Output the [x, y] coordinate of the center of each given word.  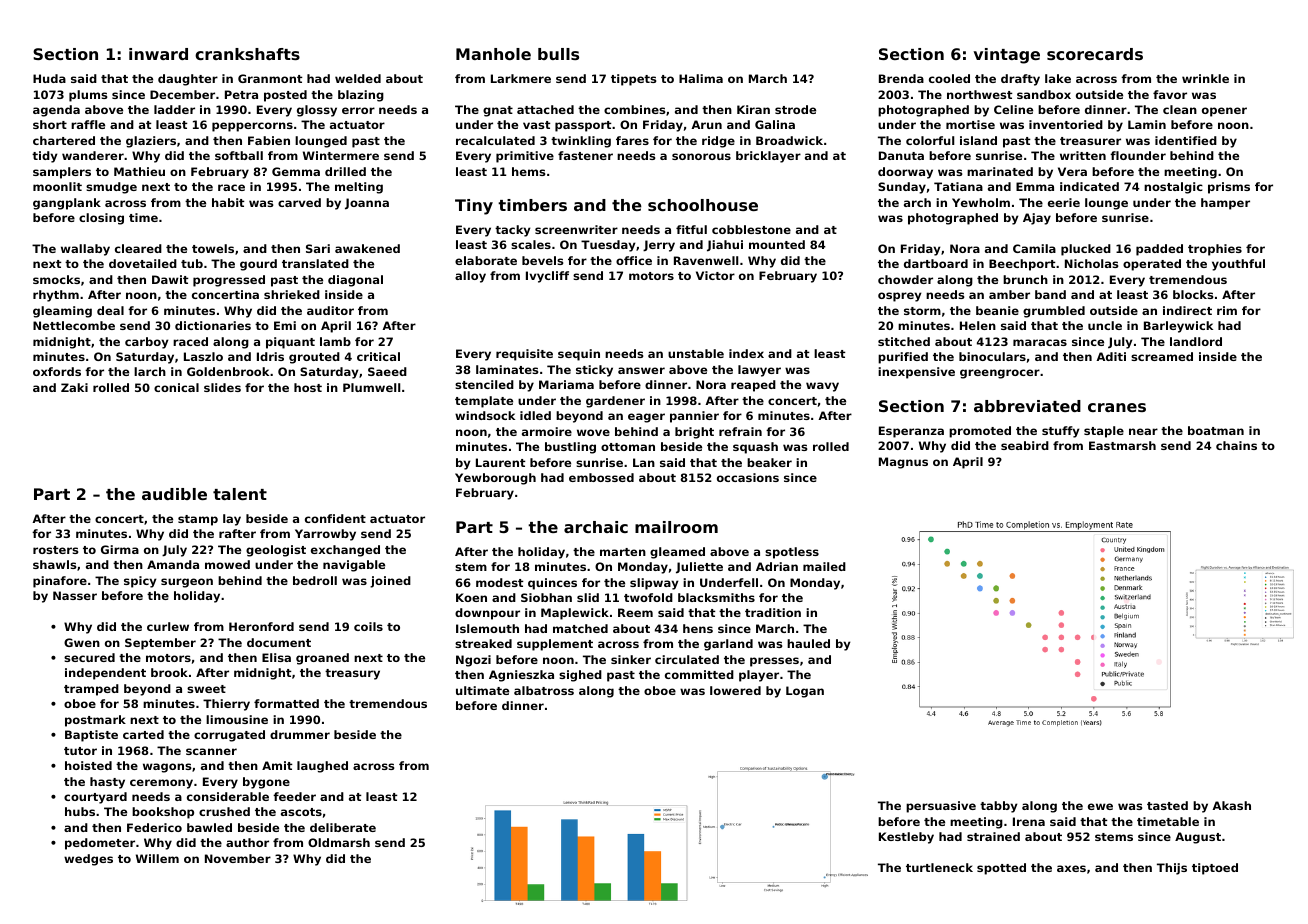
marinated [1000, 171]
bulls [558, 54]
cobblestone [751, 229]
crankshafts [247, 54]
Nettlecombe [74, 325]
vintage [1006, 56]
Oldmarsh [339, 842]
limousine [237, 719]
